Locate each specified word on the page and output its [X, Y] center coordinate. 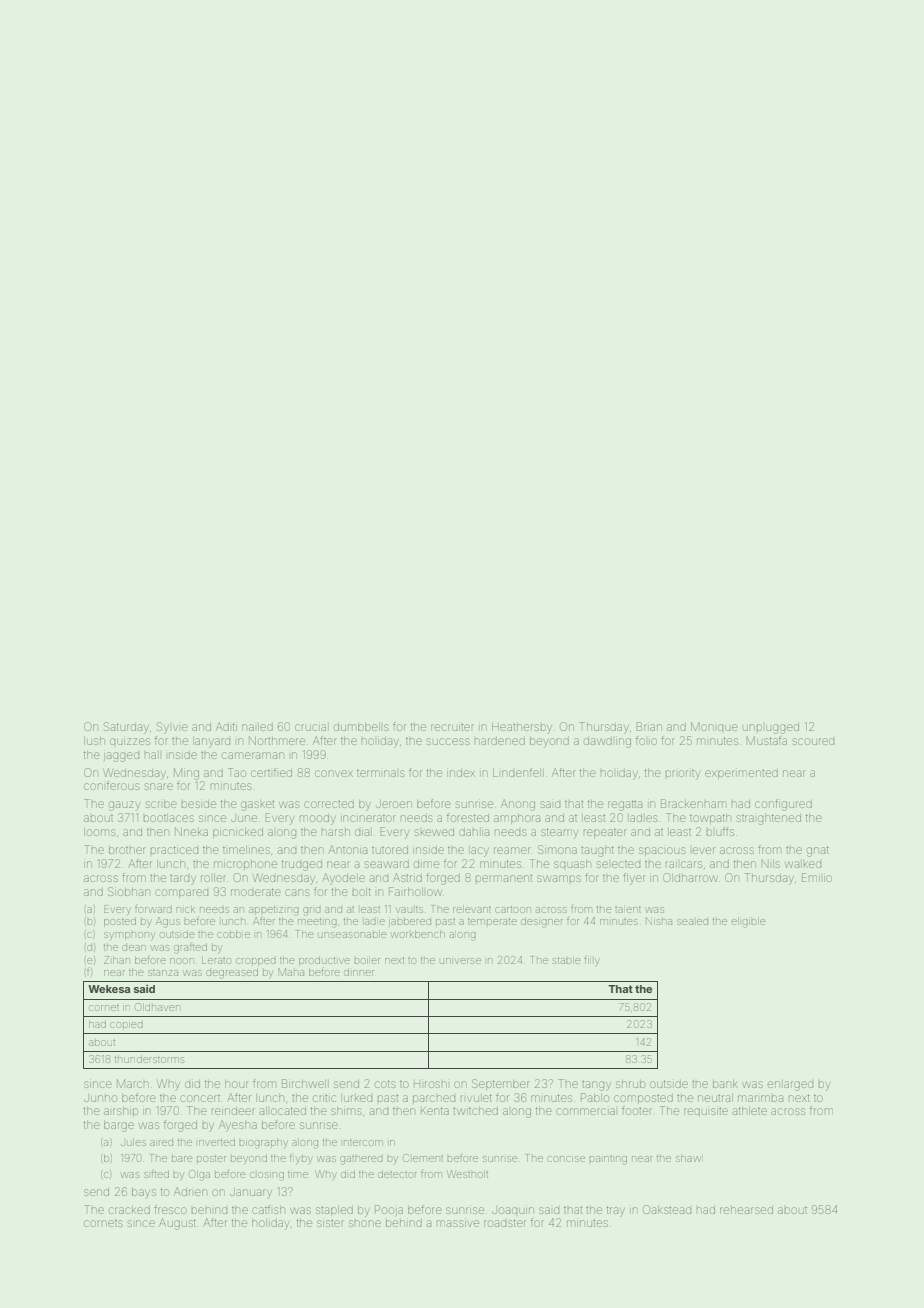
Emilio [817, 877]
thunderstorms [149, 1059]
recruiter [452, 727]
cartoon [513, 909]
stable [566, 960]
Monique [714, 726]
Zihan [117, 960]
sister [330, 1223]
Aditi [226, 726]
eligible [748, 922]
